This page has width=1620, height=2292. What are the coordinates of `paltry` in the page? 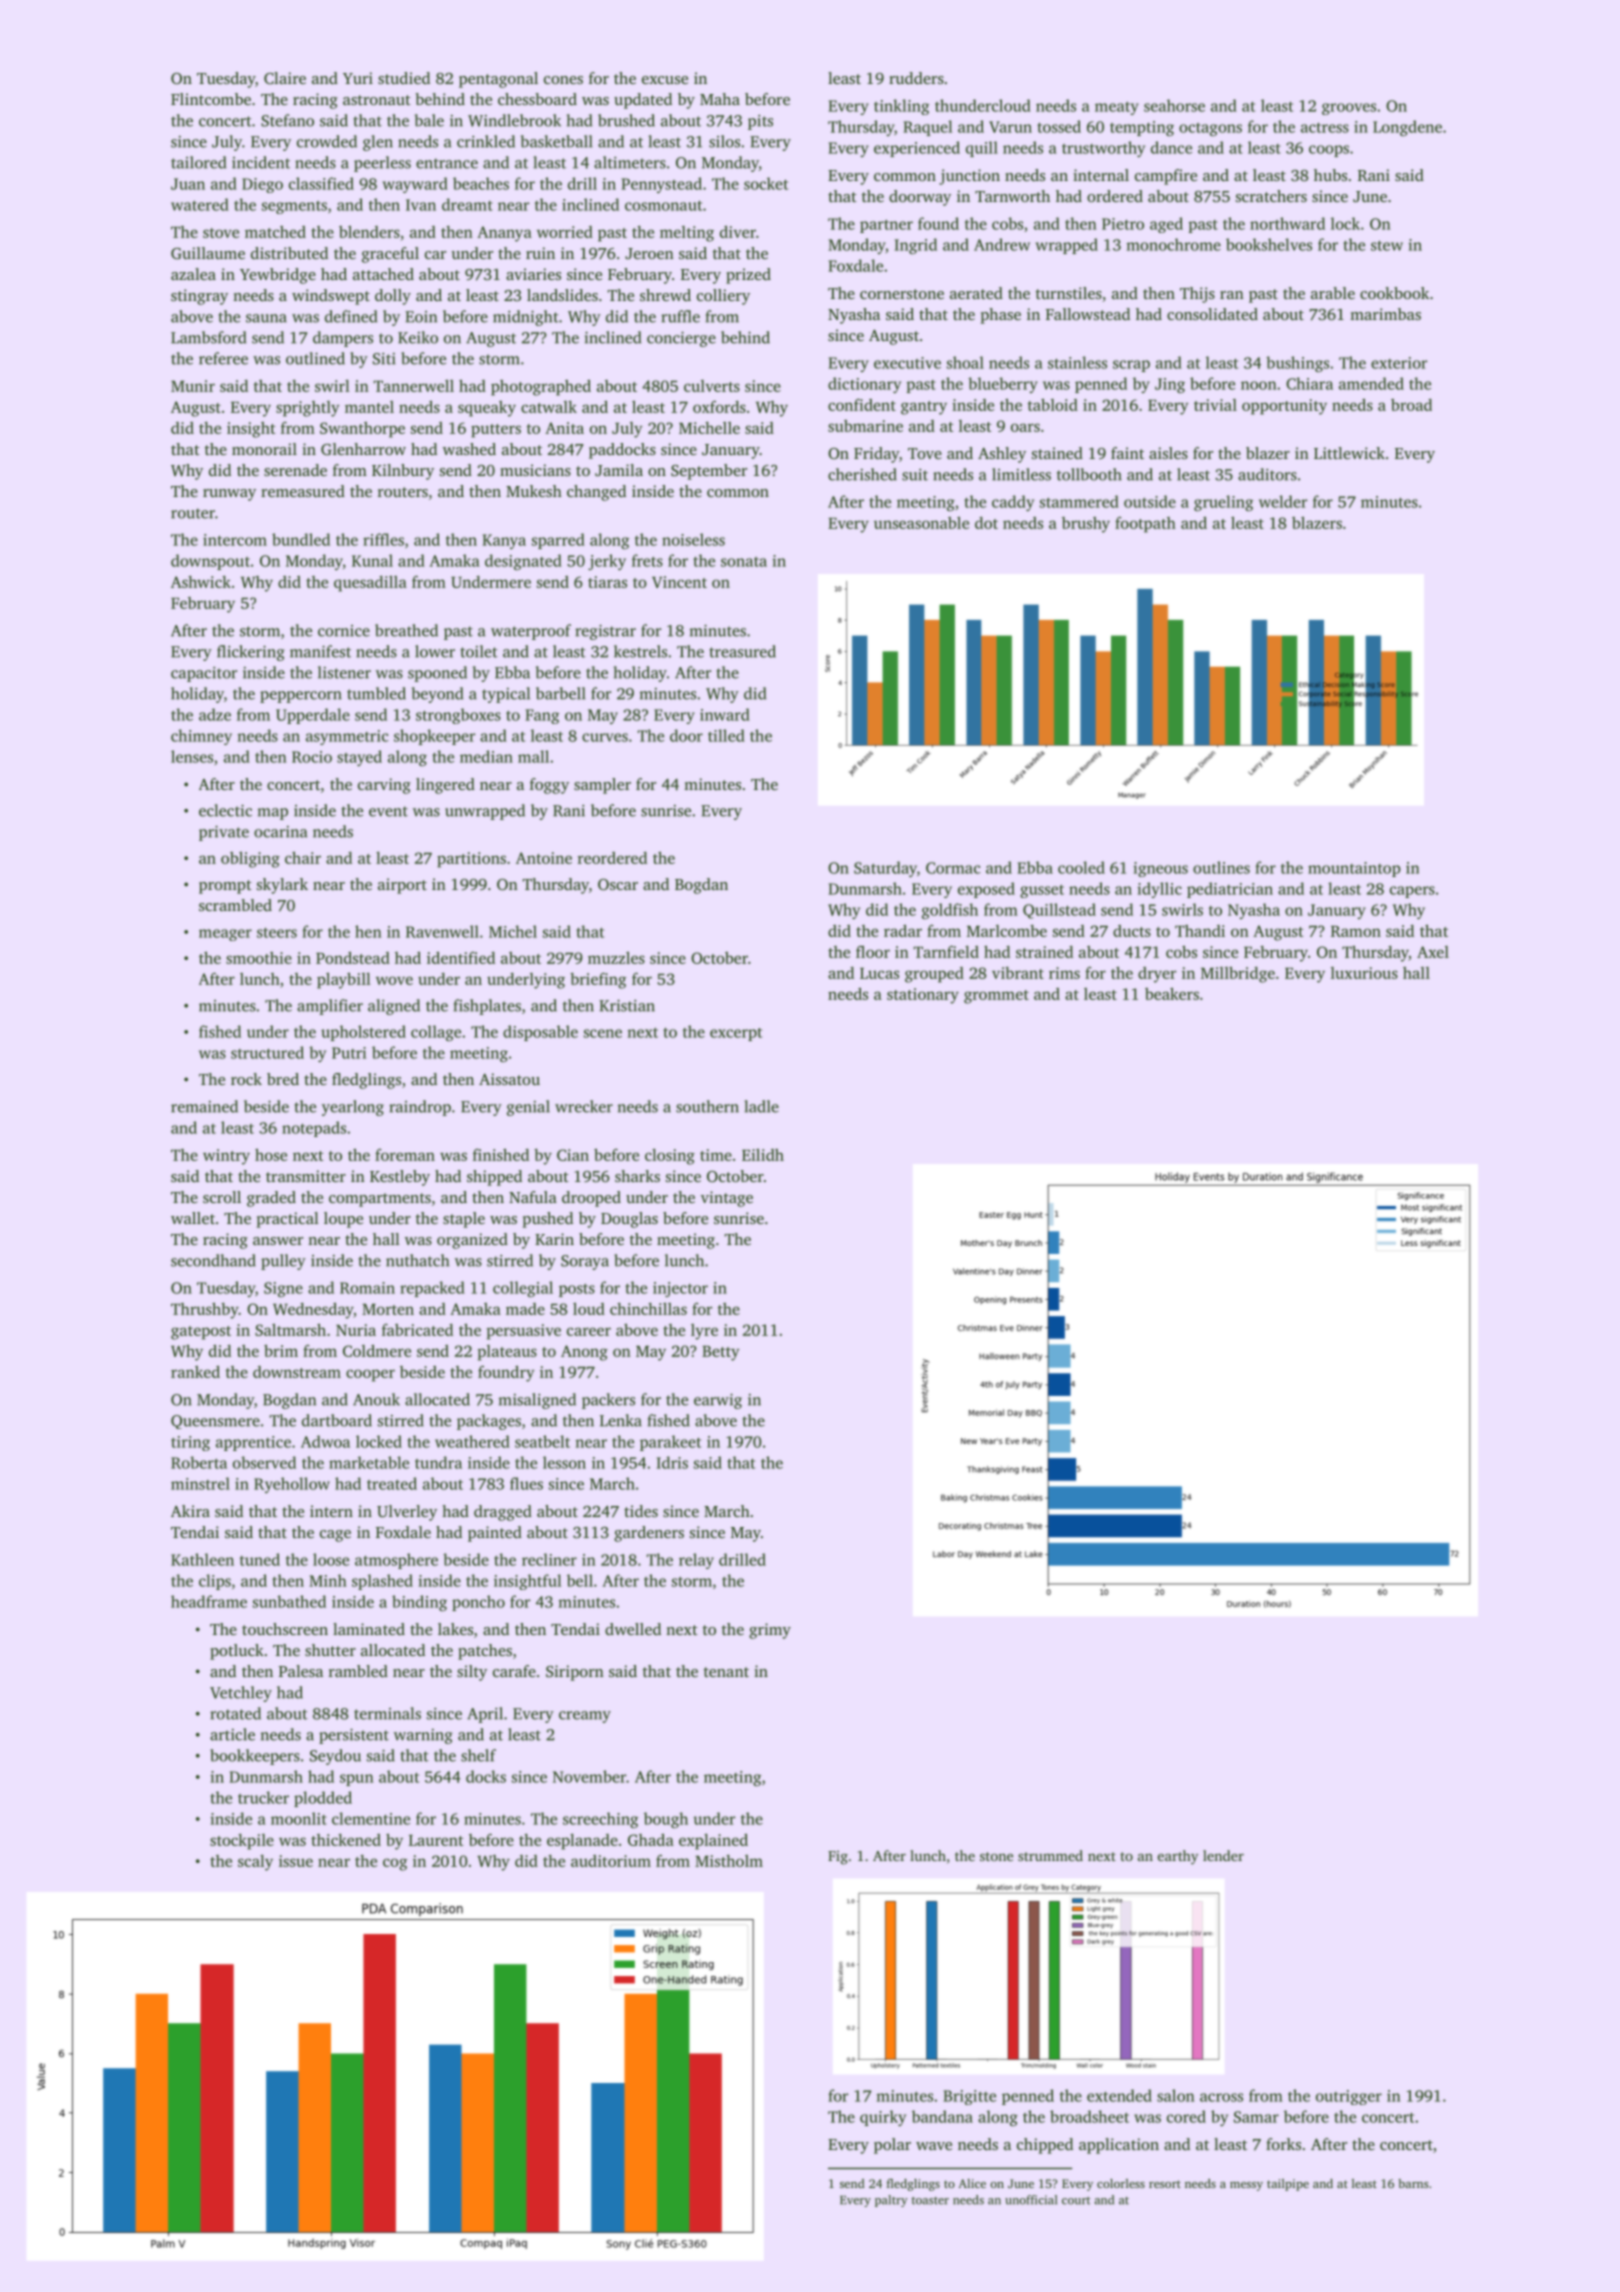 It's located at (891, 2201).
